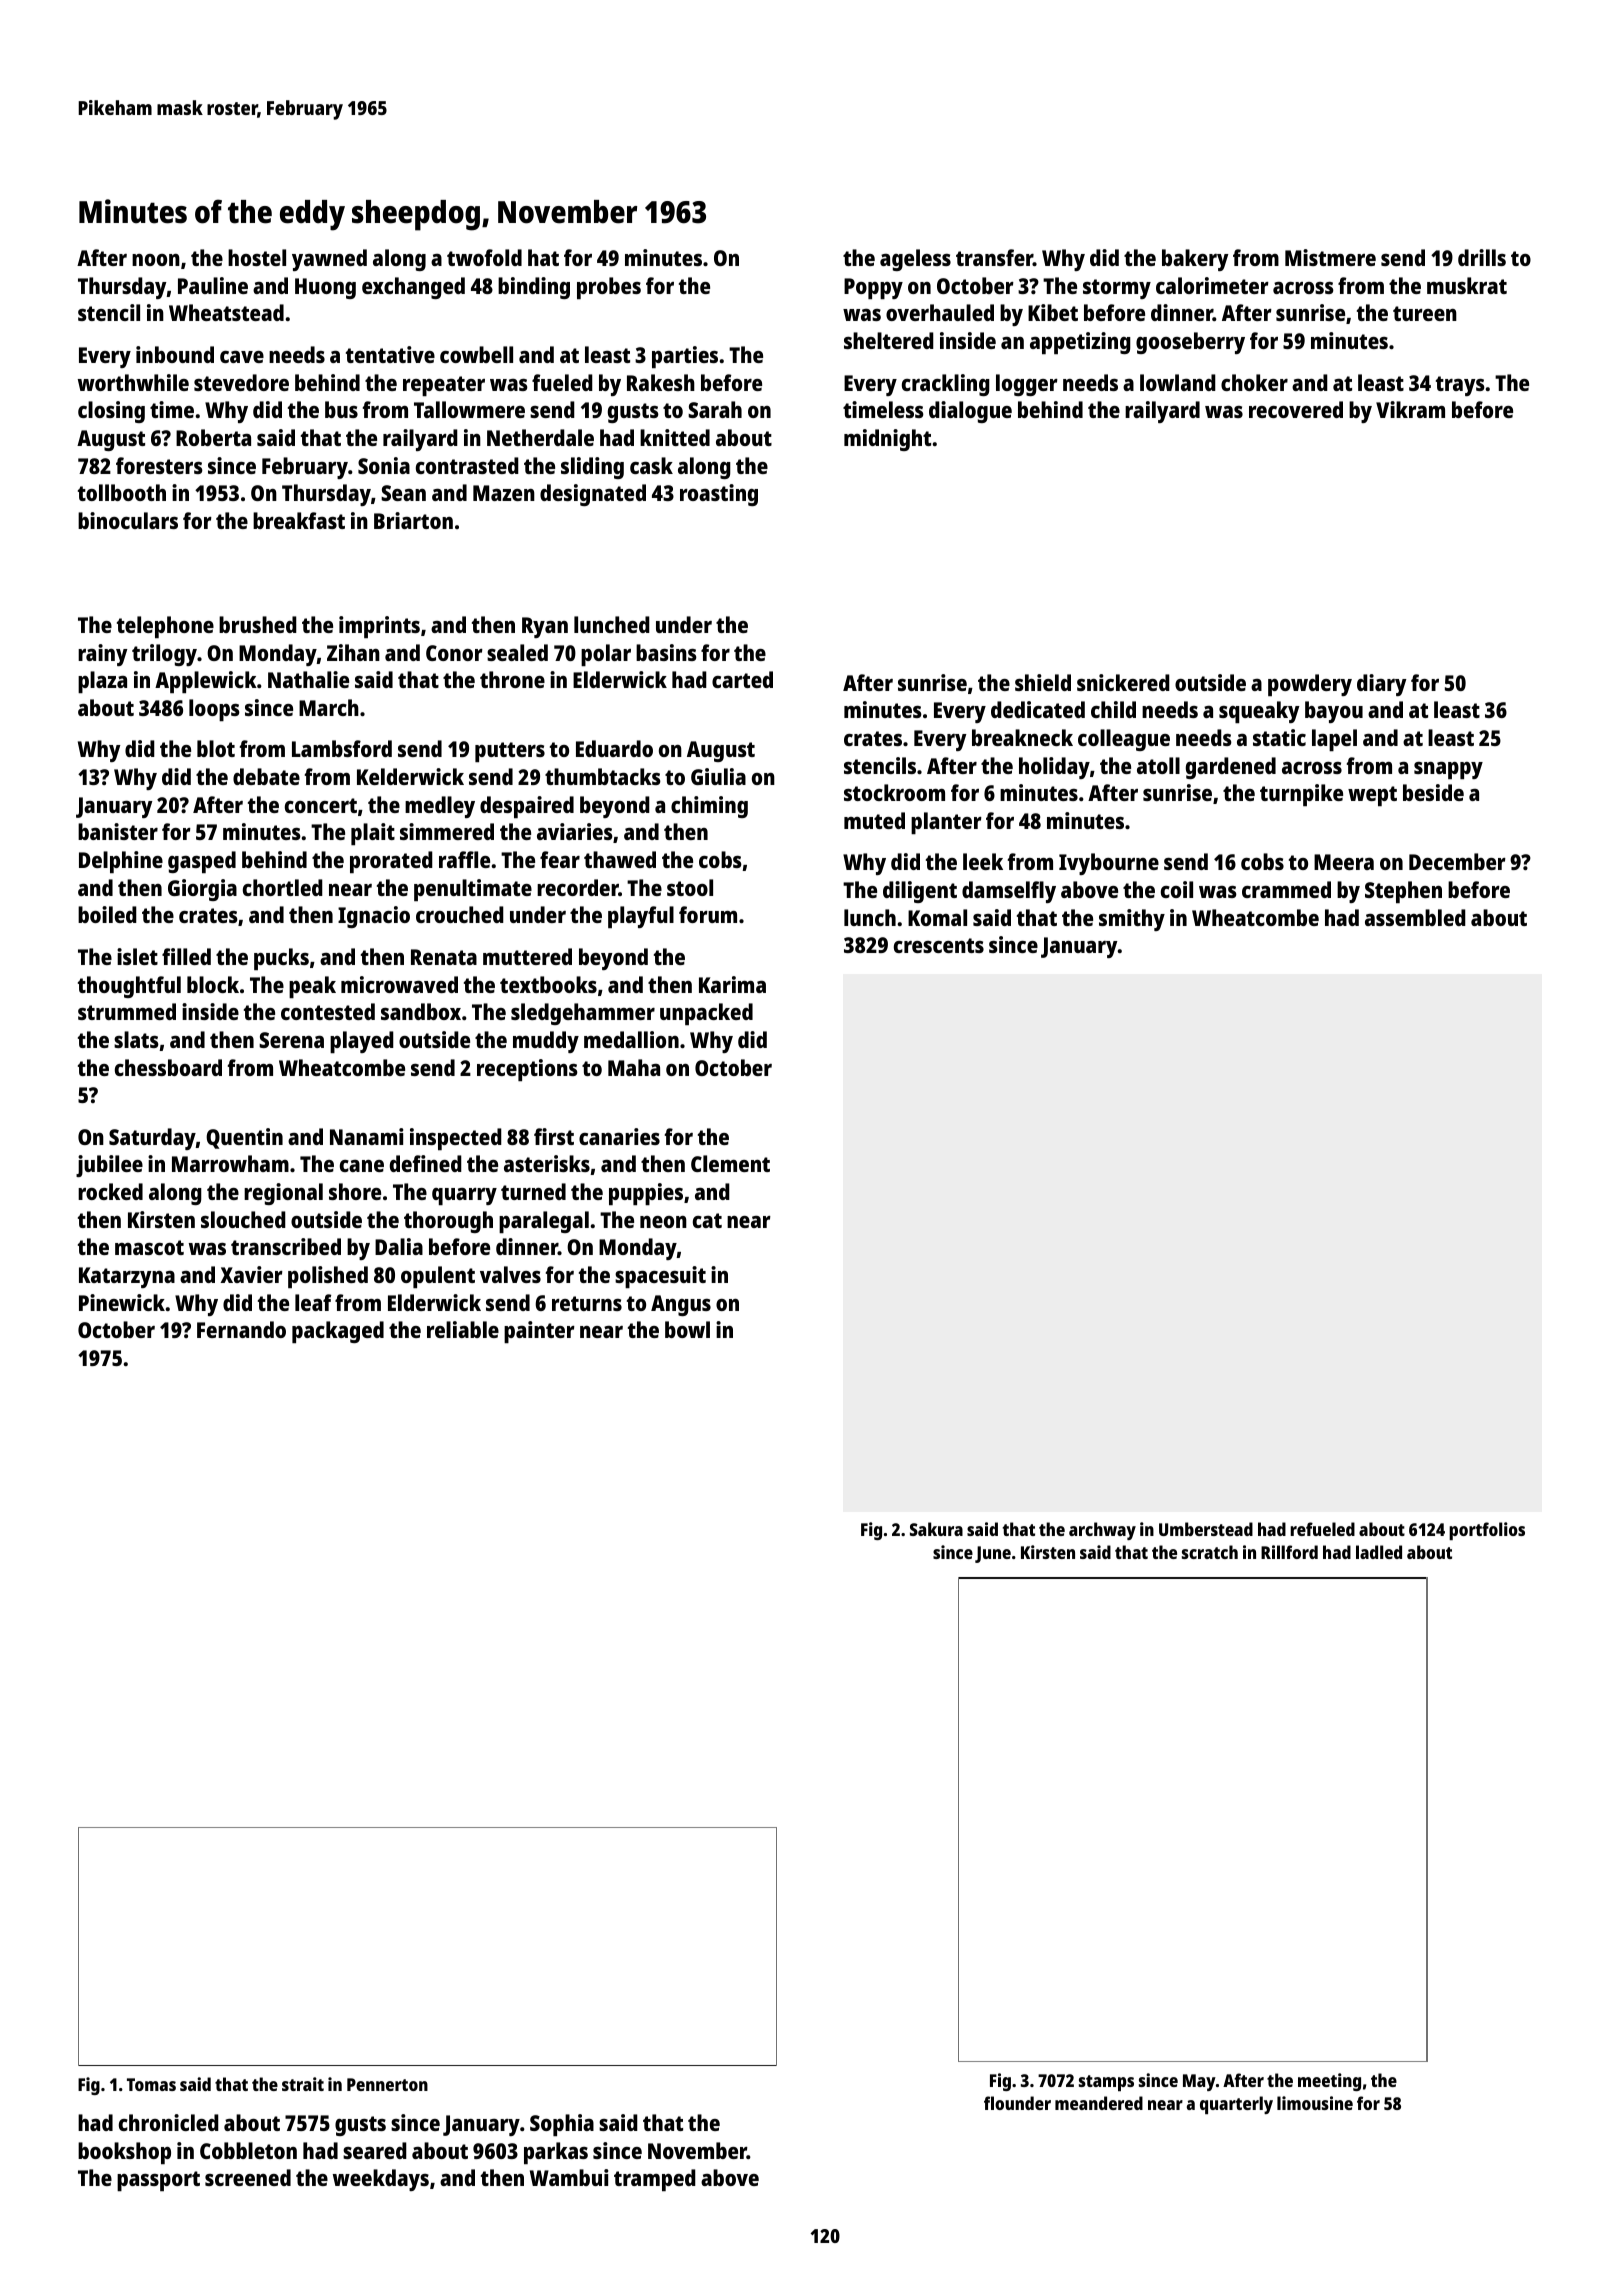  Describe the element at coordinates (1329, 2082) in the screenshot. I see `meeting` at that location.
